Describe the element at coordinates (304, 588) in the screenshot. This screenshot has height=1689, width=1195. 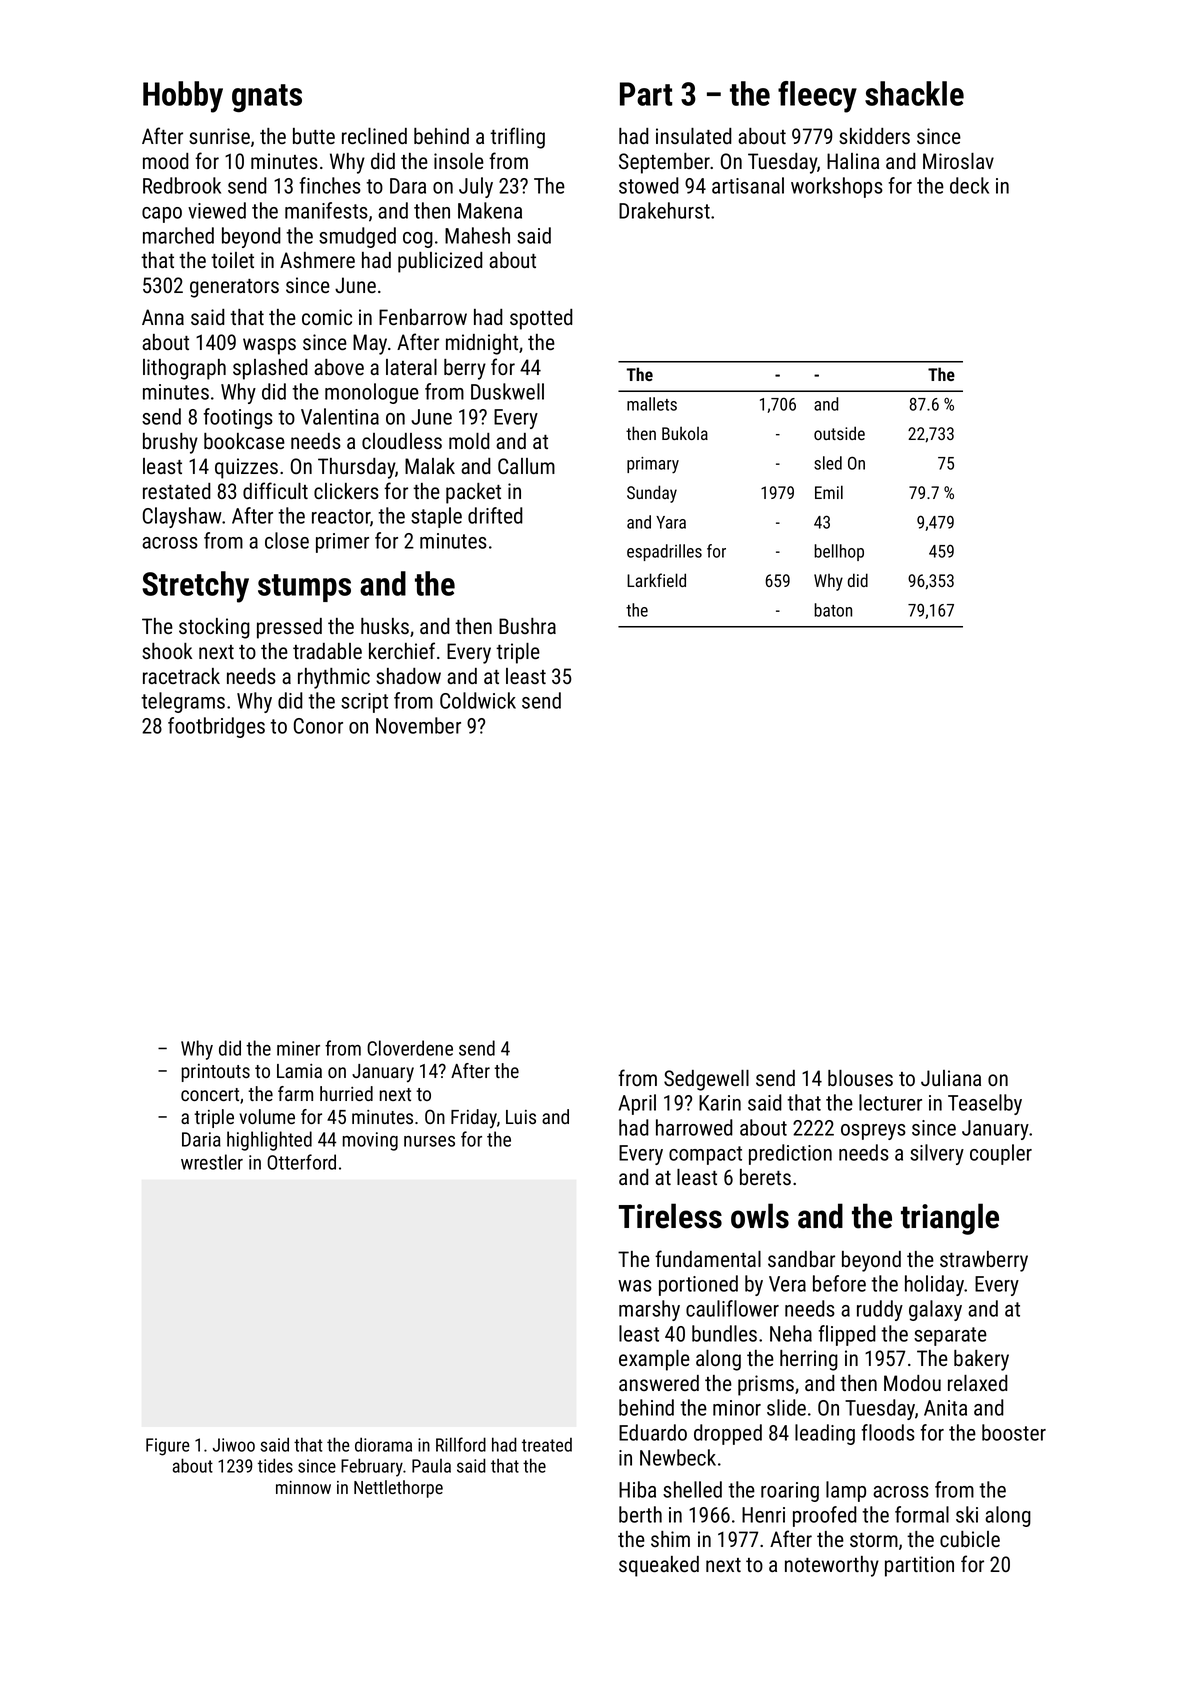
I see `stumps` at that location.
